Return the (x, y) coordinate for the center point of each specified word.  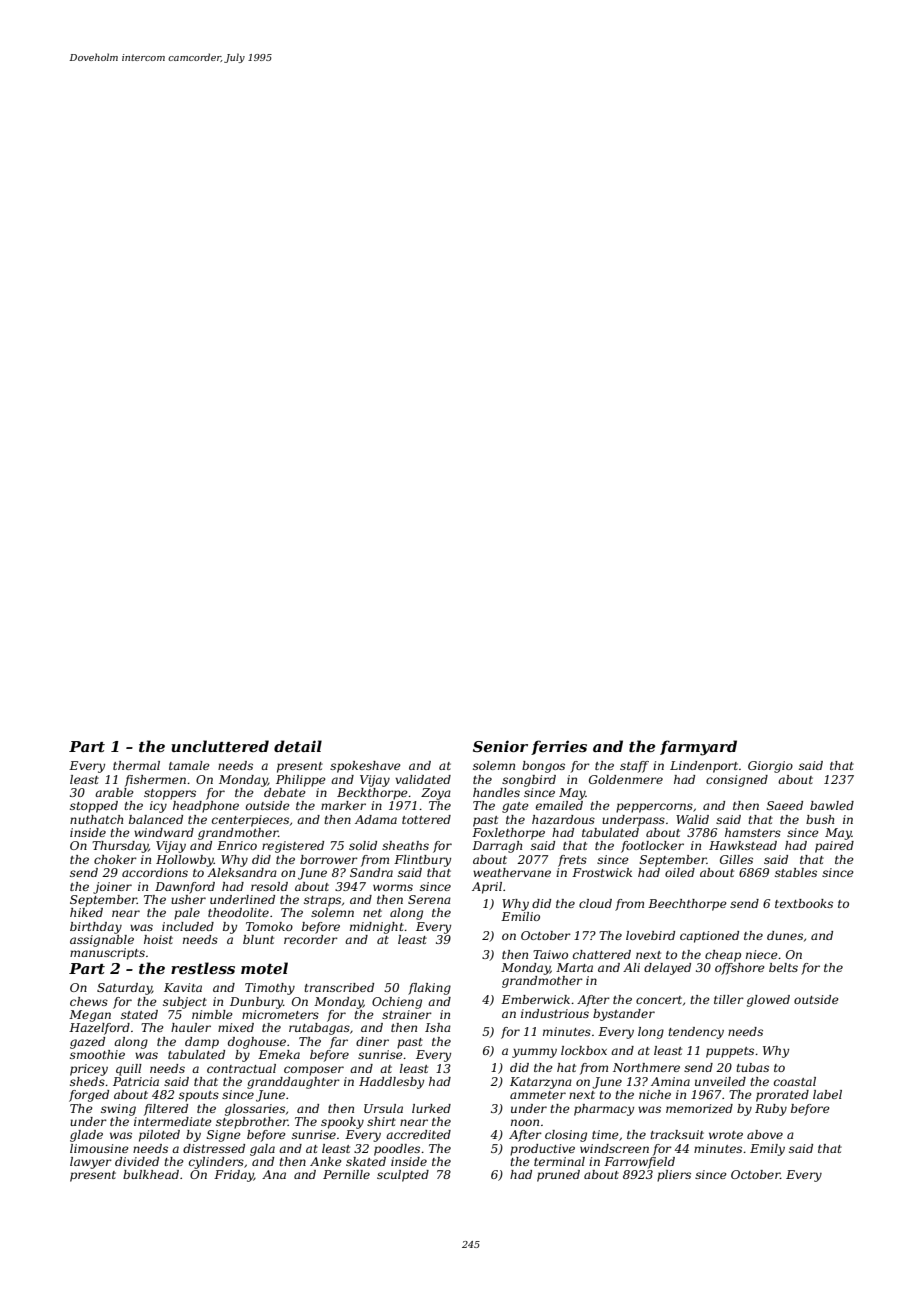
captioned (709, 937)
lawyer (91, 1163)
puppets (730, 1052)
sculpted (403, 1176)
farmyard (698, 748)
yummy (534, 1053)
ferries (559, 747)
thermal (136, 765)
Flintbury (422, 861)
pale (187, 914)
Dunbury (256, 1003)
